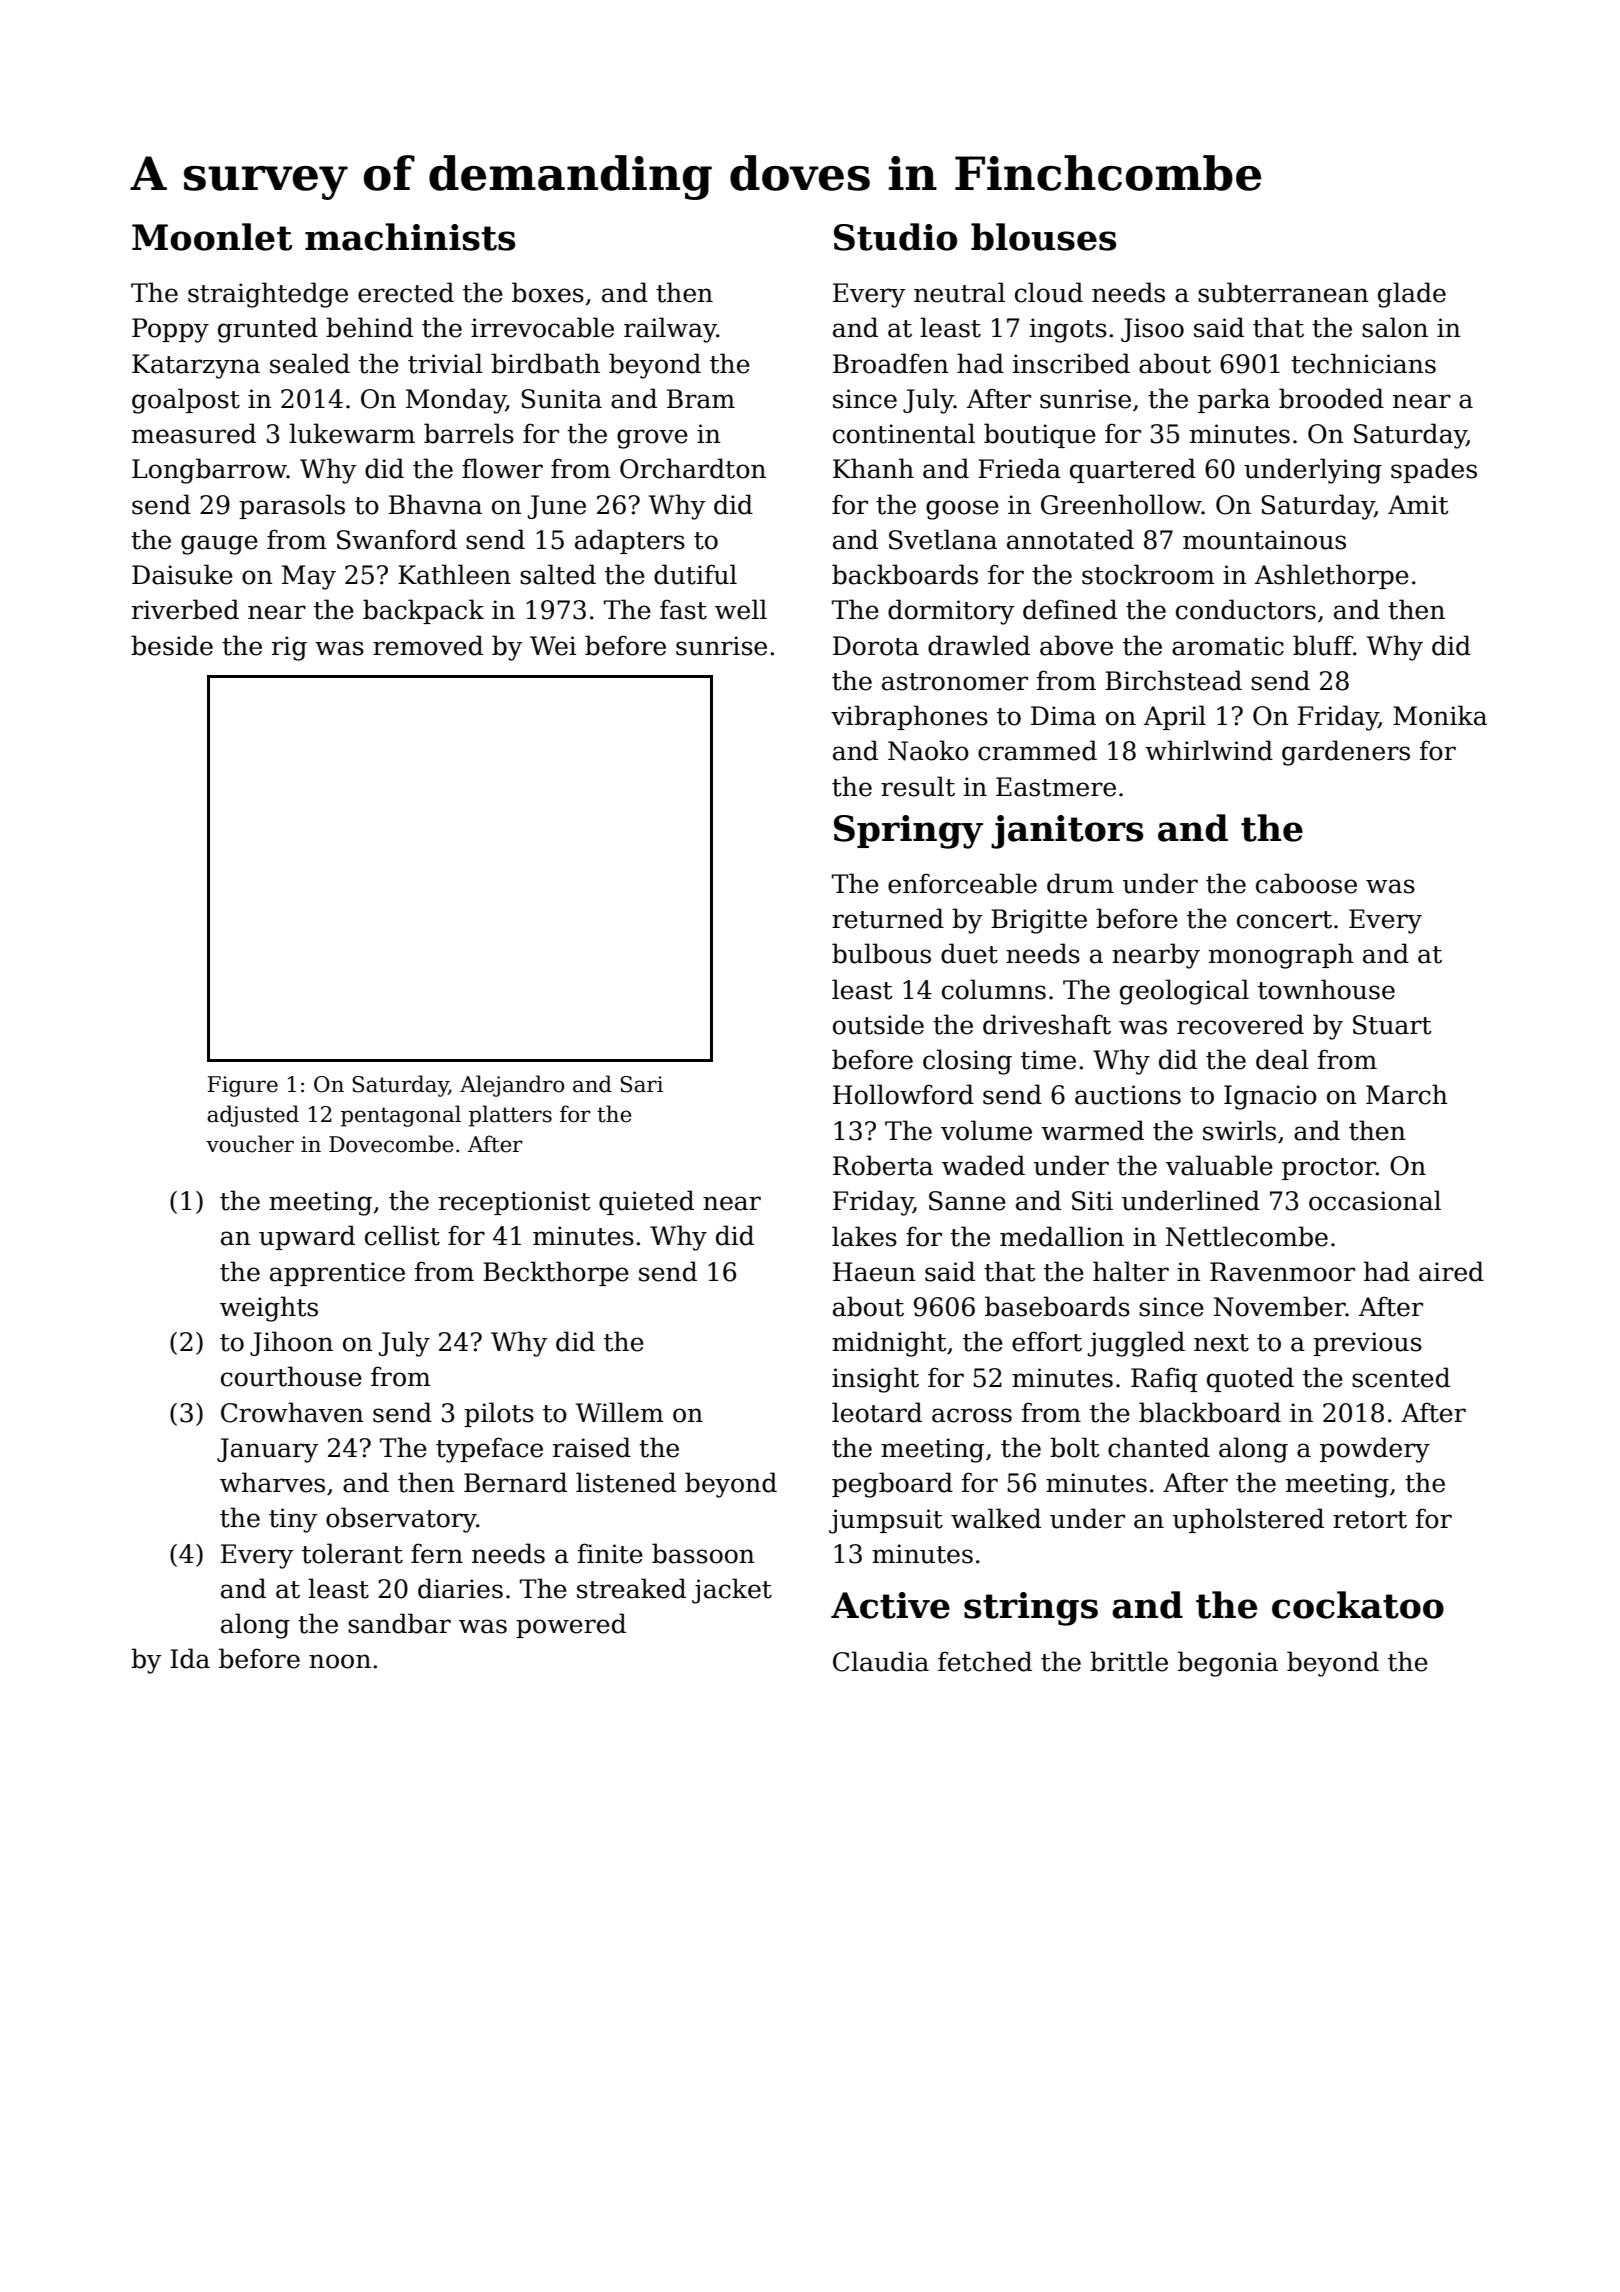  I want to click on Khanh, so click(873, 468).
